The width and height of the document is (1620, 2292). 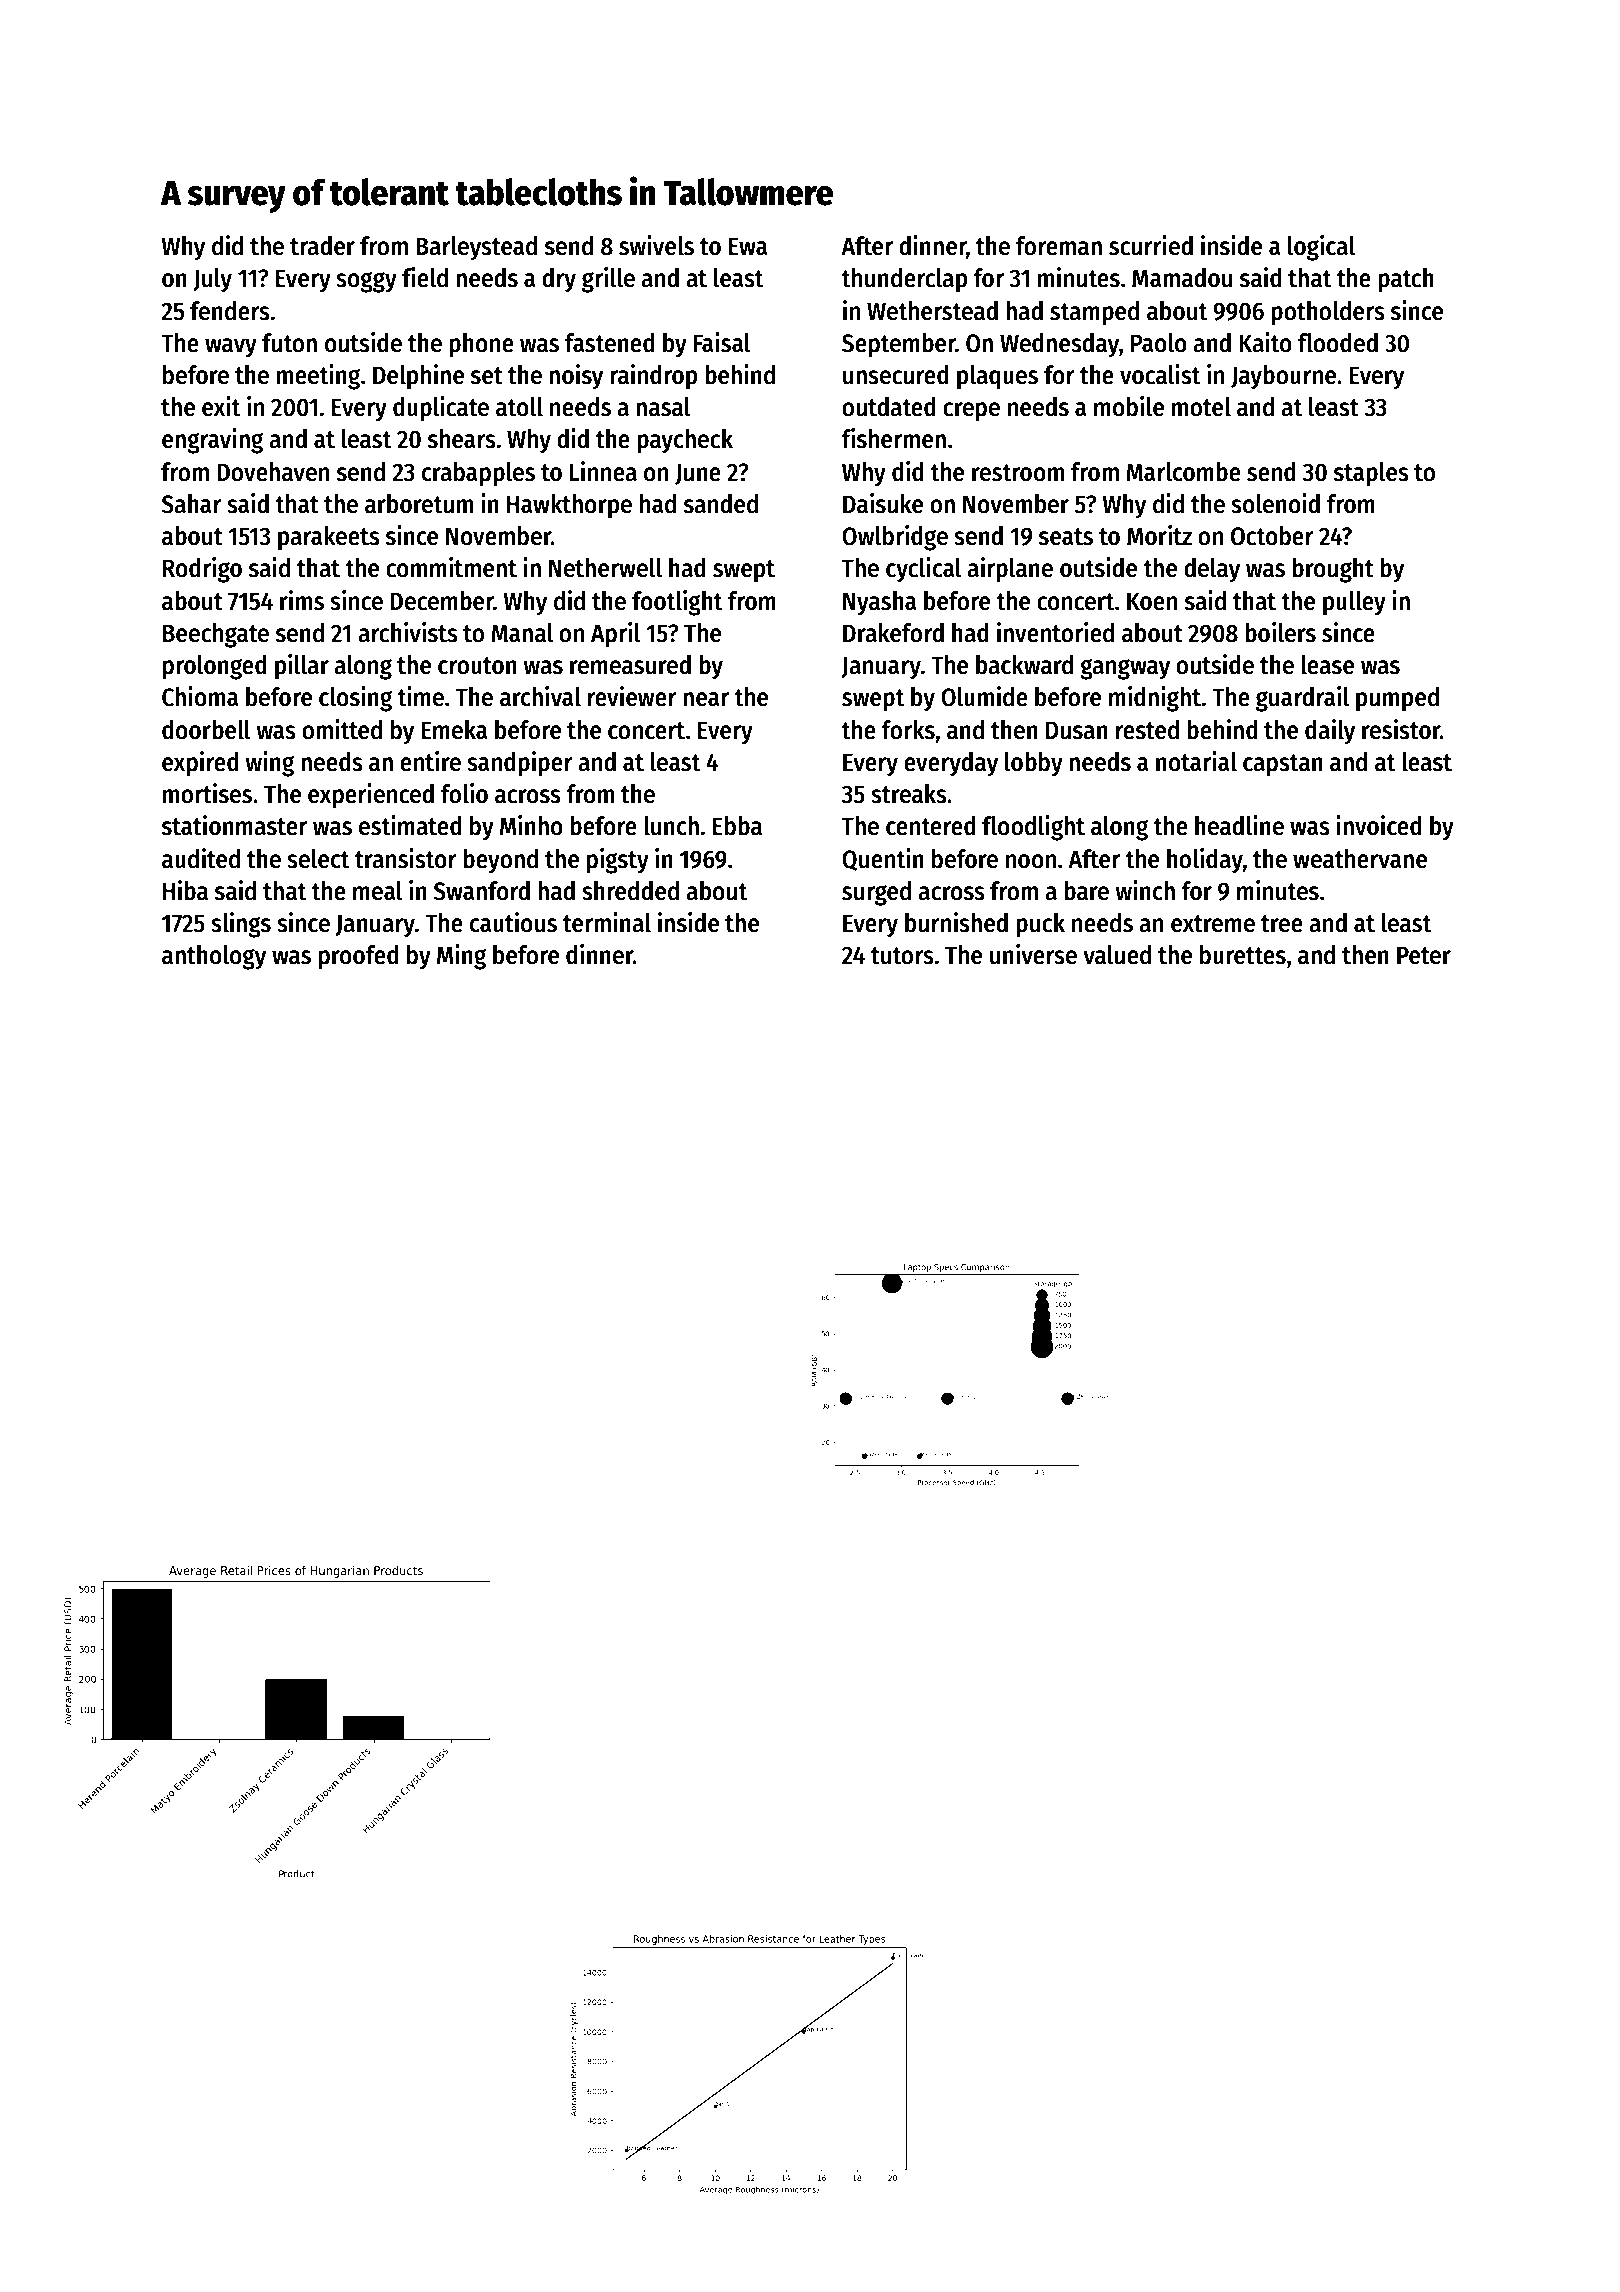 I want to click on scurried, so click(x=1151, y=245).
